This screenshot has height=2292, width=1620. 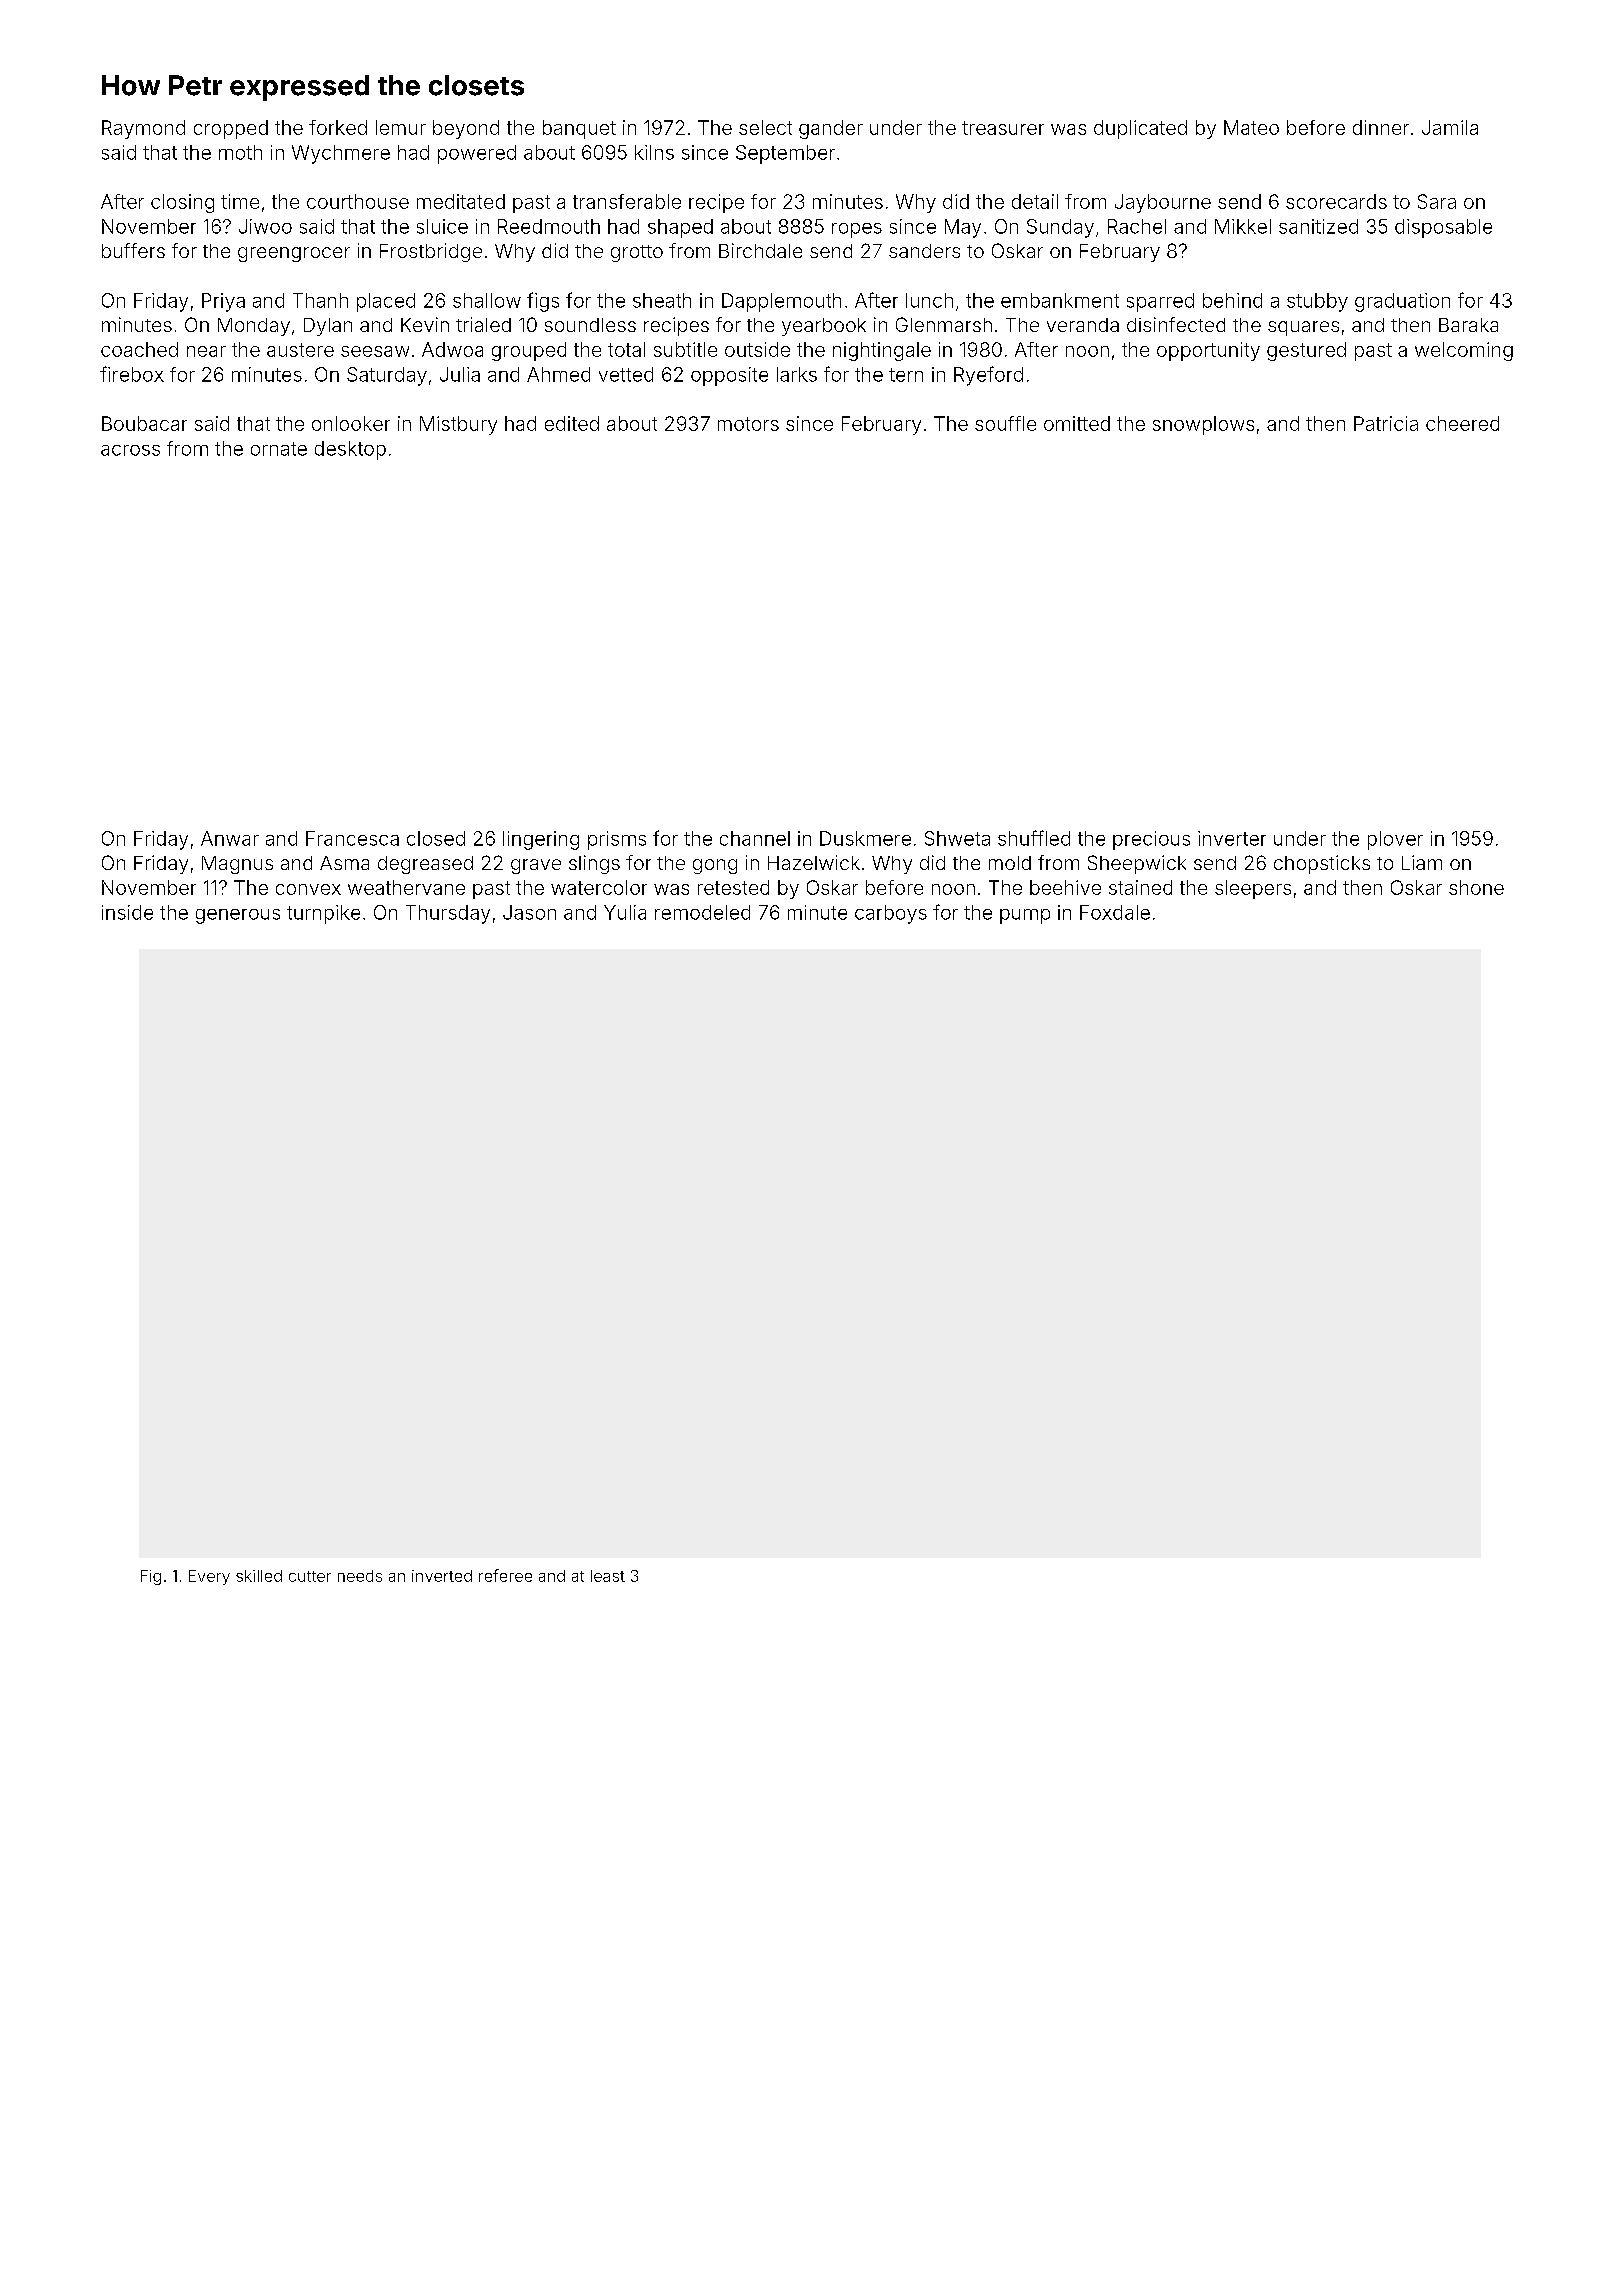 I want to click on cheered, so click(x=1462, y=423).
